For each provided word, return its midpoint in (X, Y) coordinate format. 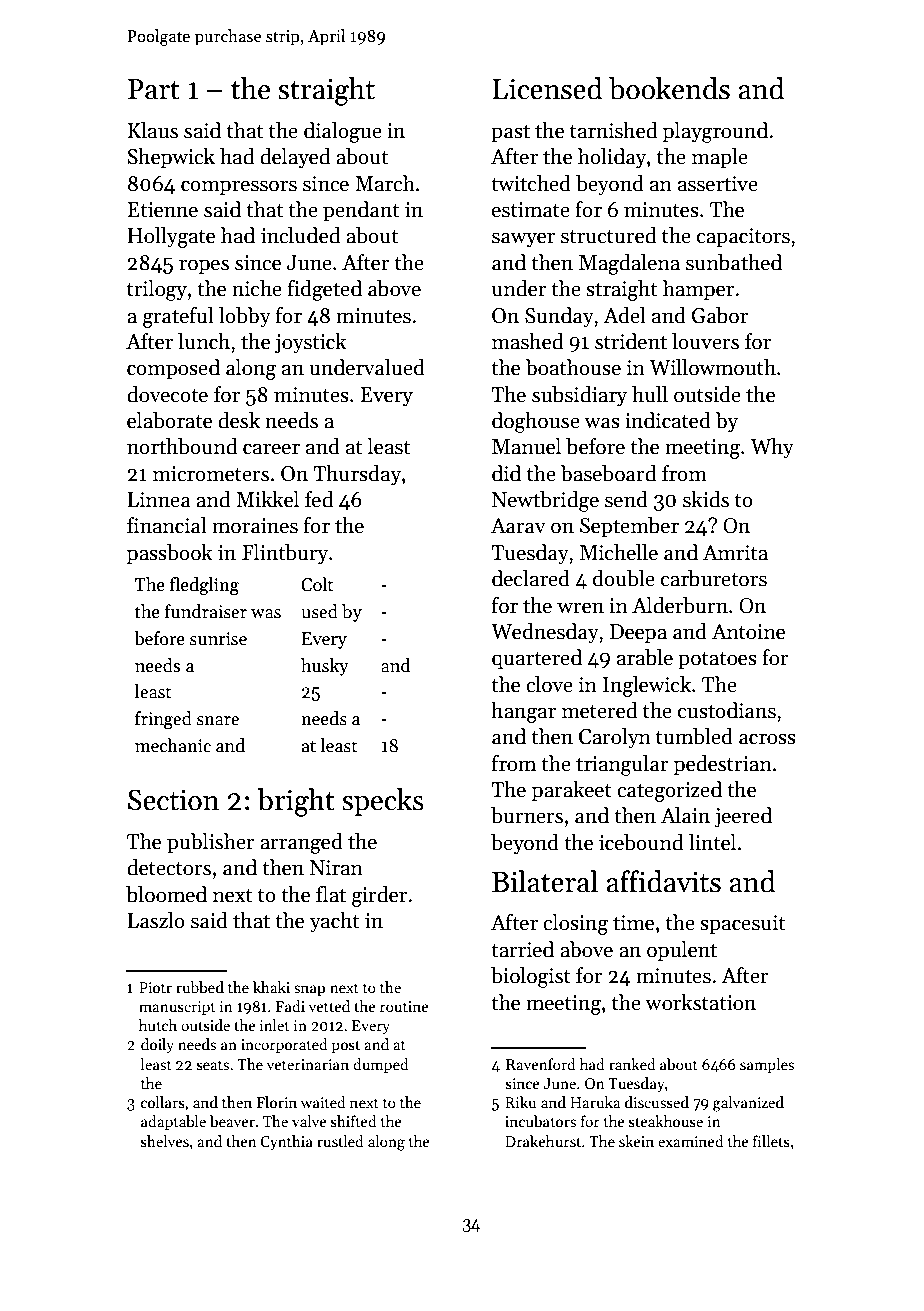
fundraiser (206, 611)
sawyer (523, 240)
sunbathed (734, 262)
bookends (669, 88)
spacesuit (742, 925)
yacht (334, 922)
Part (154, 89)
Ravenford (541, 1064)
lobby (245, 317)
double (624, 578)
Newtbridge (545, 501)
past (510, 134)
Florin (277, 1102)
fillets (771, 1141)
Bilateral (545, 881)
